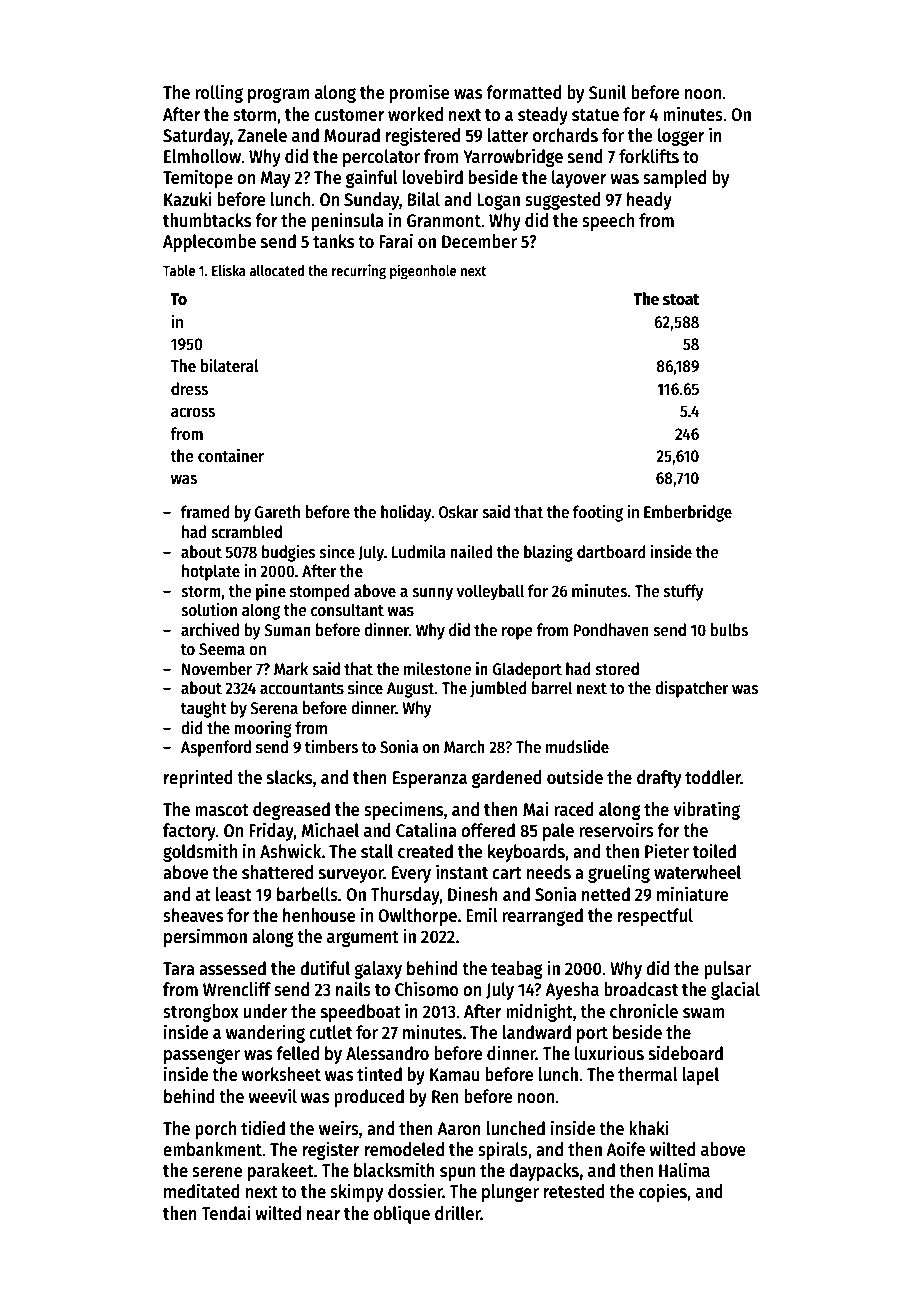 The width and height of the screenshot is (924, 1311). I want to click on drafty, so click(659, 779).
